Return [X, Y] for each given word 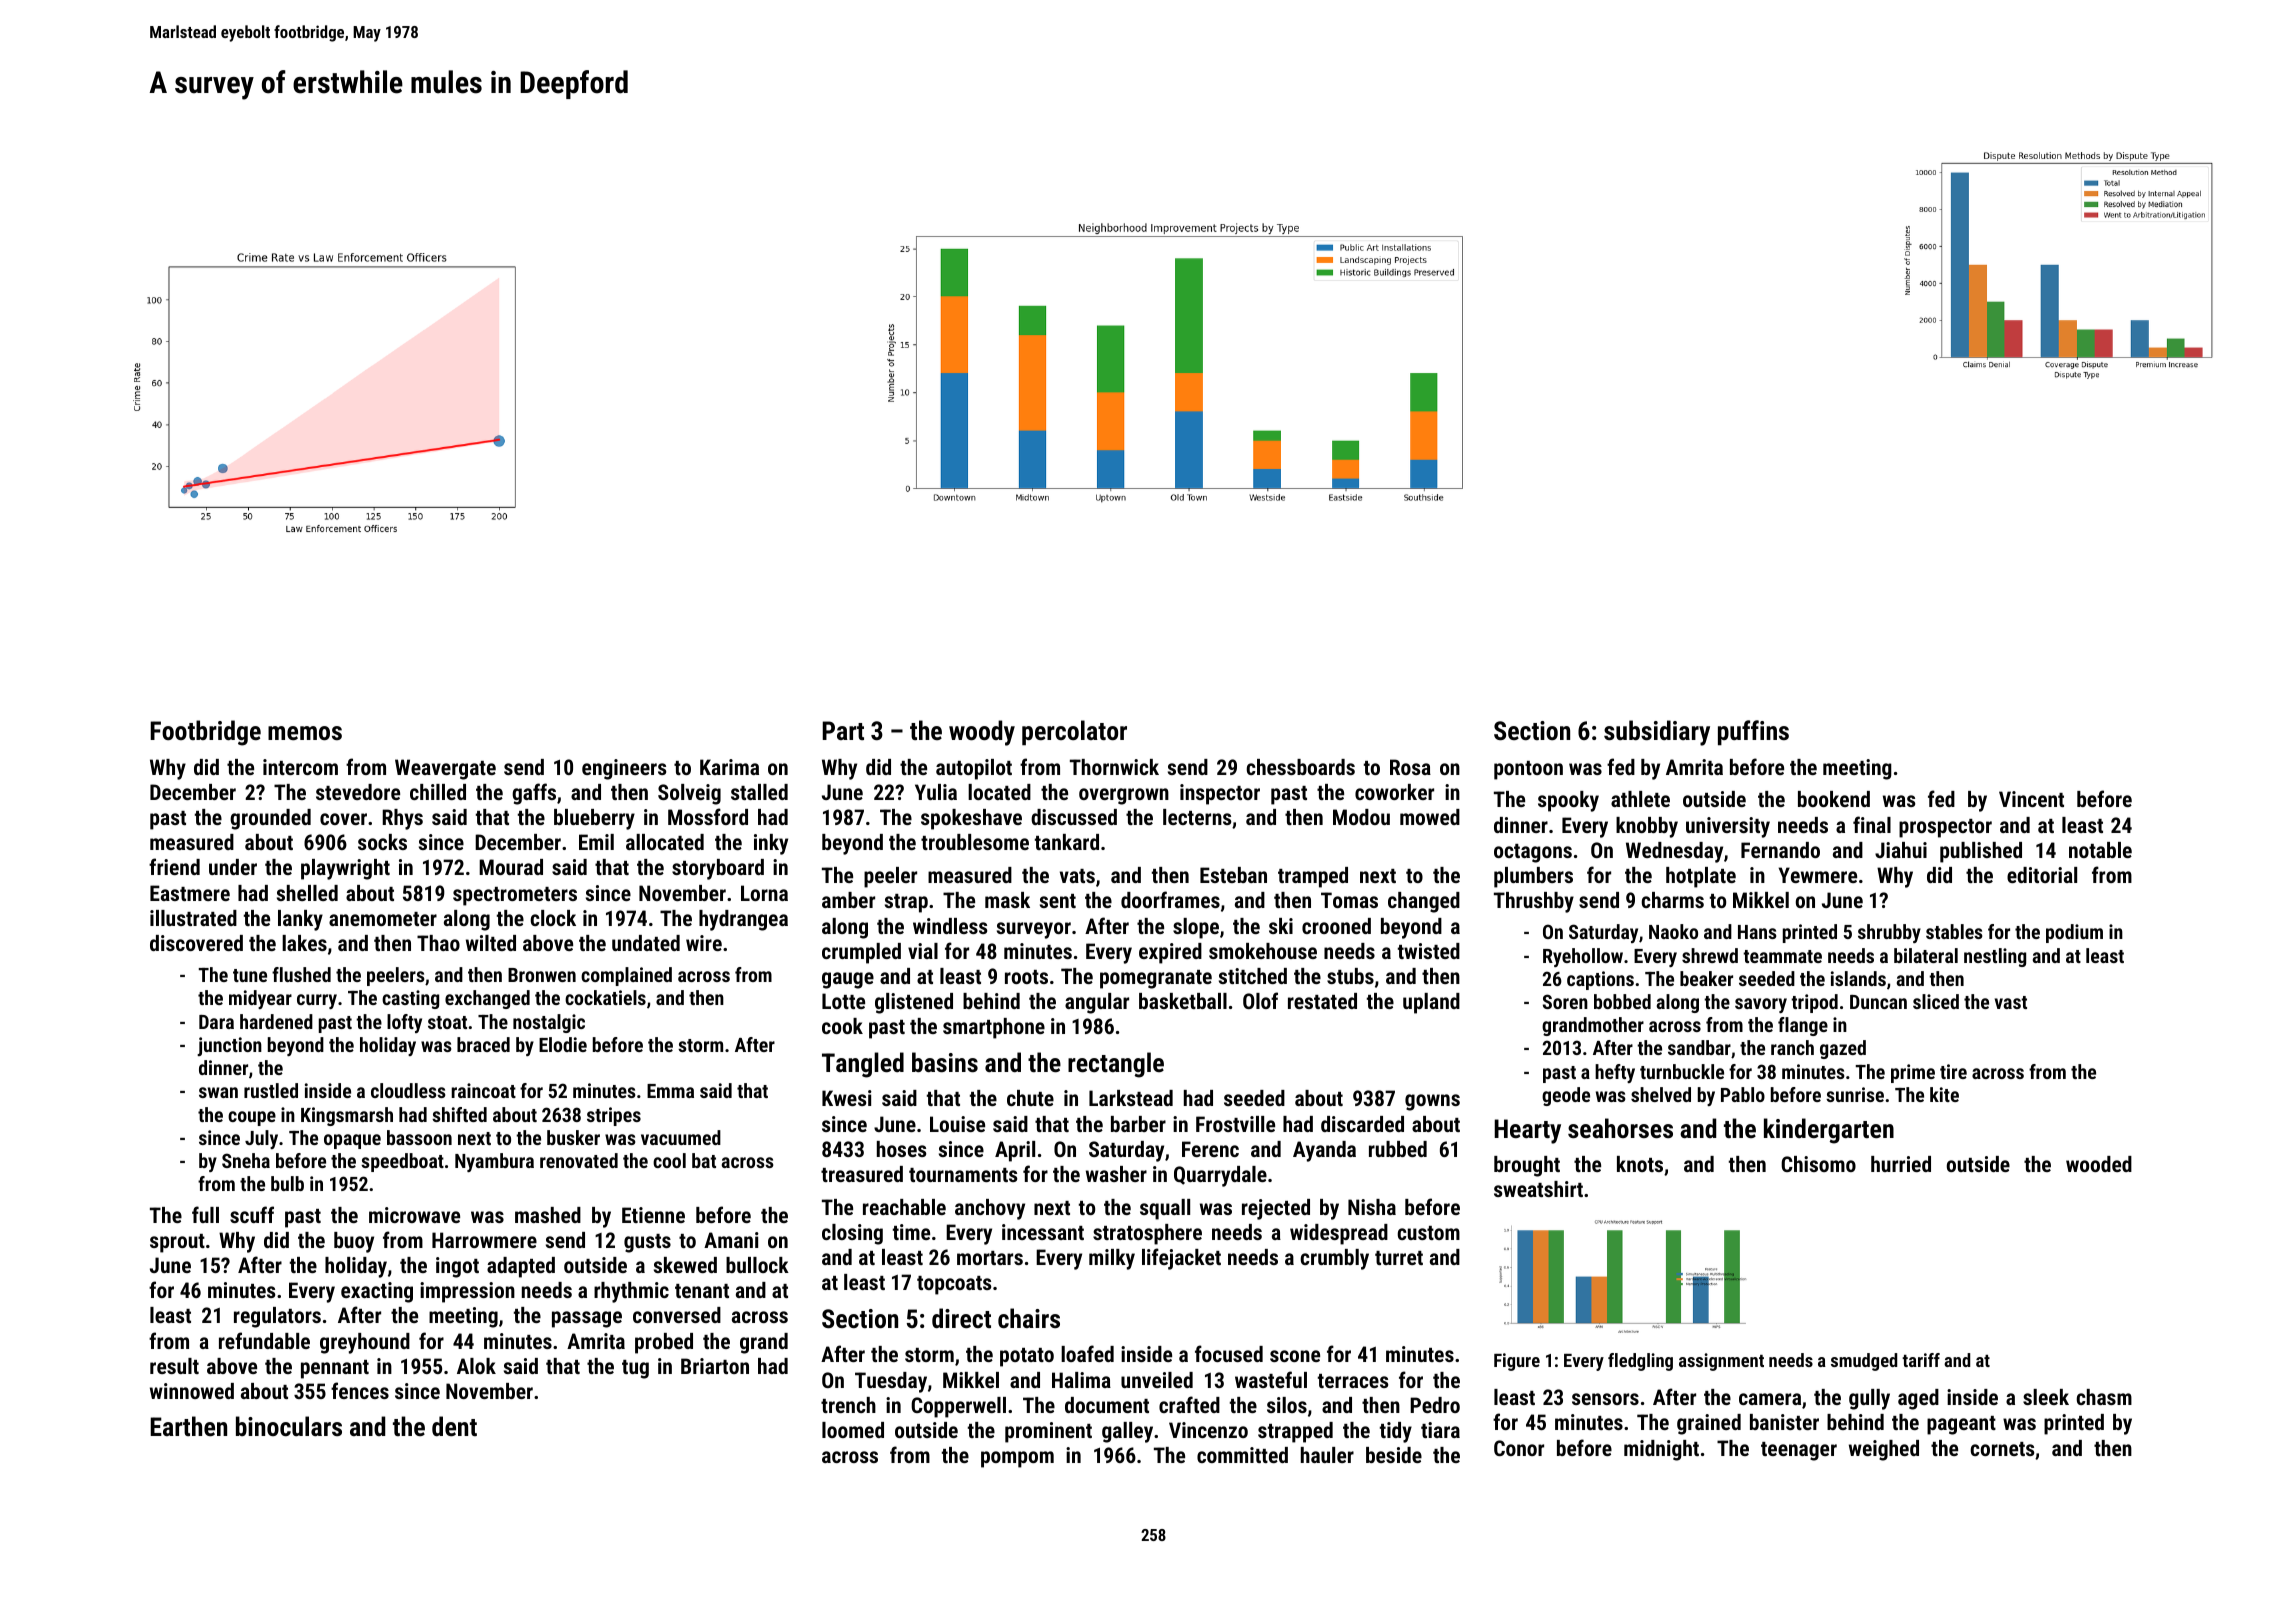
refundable [264, 1340]
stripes [614, 1116]
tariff [1921, 1360]
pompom [1017, 1459]
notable [2100, 850]
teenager [1799, 1451]
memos [305, 733]
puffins [1753, 733]
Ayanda [1324, 1151]
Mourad [511, 867]
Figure [1517, 1362]
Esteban [1233, 875]
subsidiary [1657, 733]
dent [454, 1426]
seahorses [1620, 1128]
